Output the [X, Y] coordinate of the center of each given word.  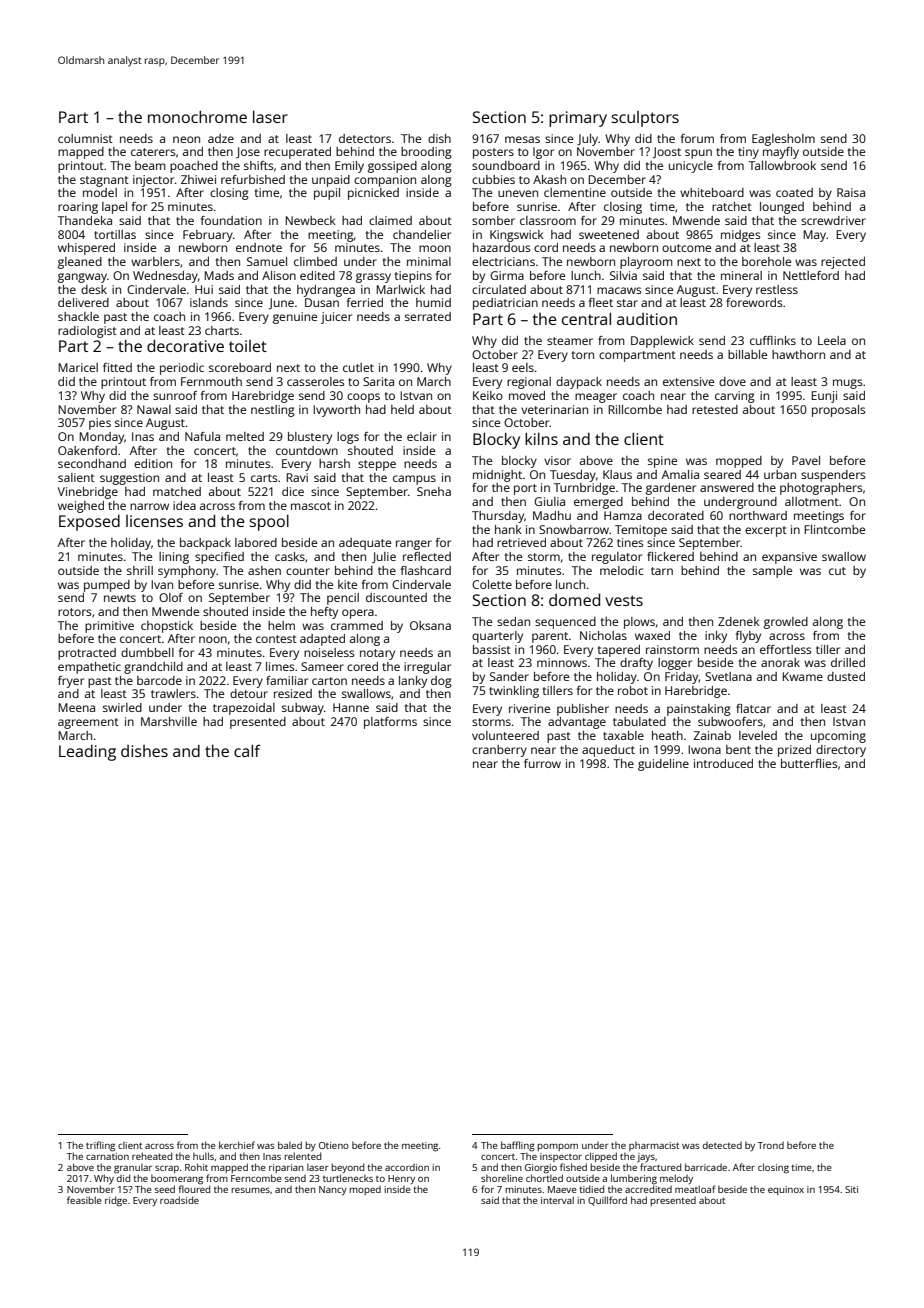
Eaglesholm [783, 140]
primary [578, 119]
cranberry [499, 751]
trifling [100, 1146]
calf [247, 750]
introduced [723, 763]
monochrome [197, 116]
